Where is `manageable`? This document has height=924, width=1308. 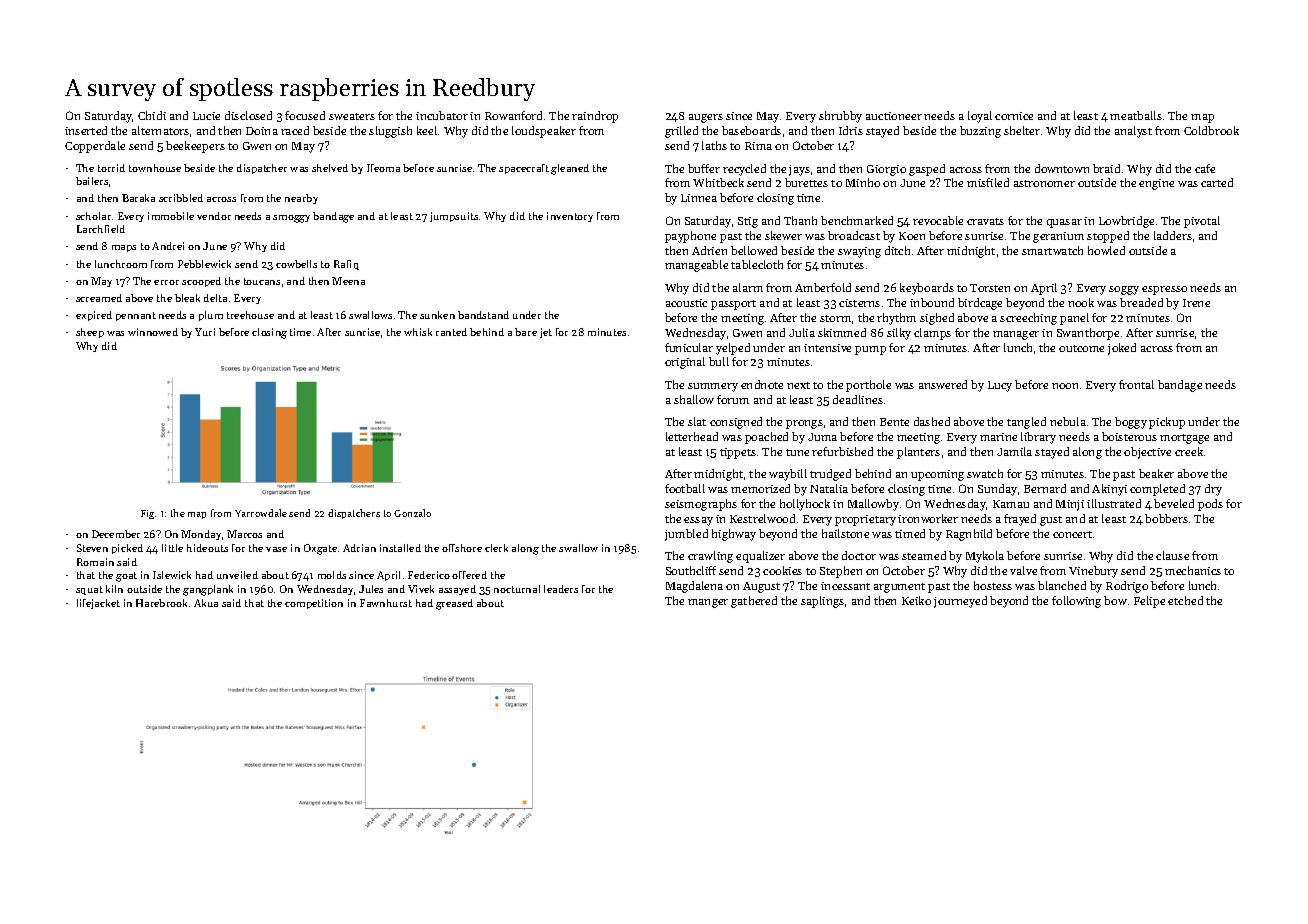 manageable is located at coordinates (696, 266).
